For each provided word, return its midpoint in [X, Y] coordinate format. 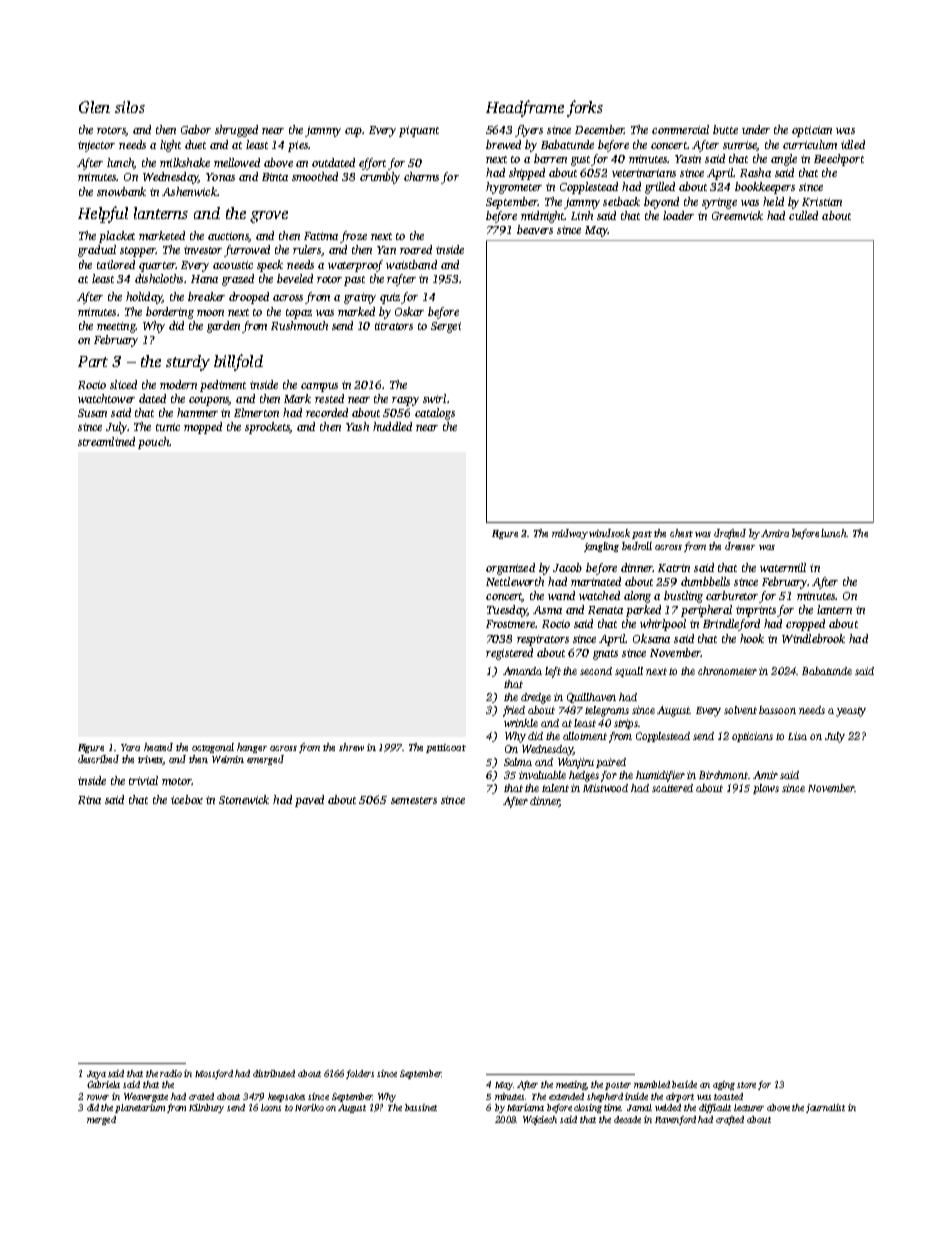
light [170, 146]
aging [724, 1085]
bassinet [421, 1107]
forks [585, 108]
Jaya [96, 1075]
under [756, 129]
